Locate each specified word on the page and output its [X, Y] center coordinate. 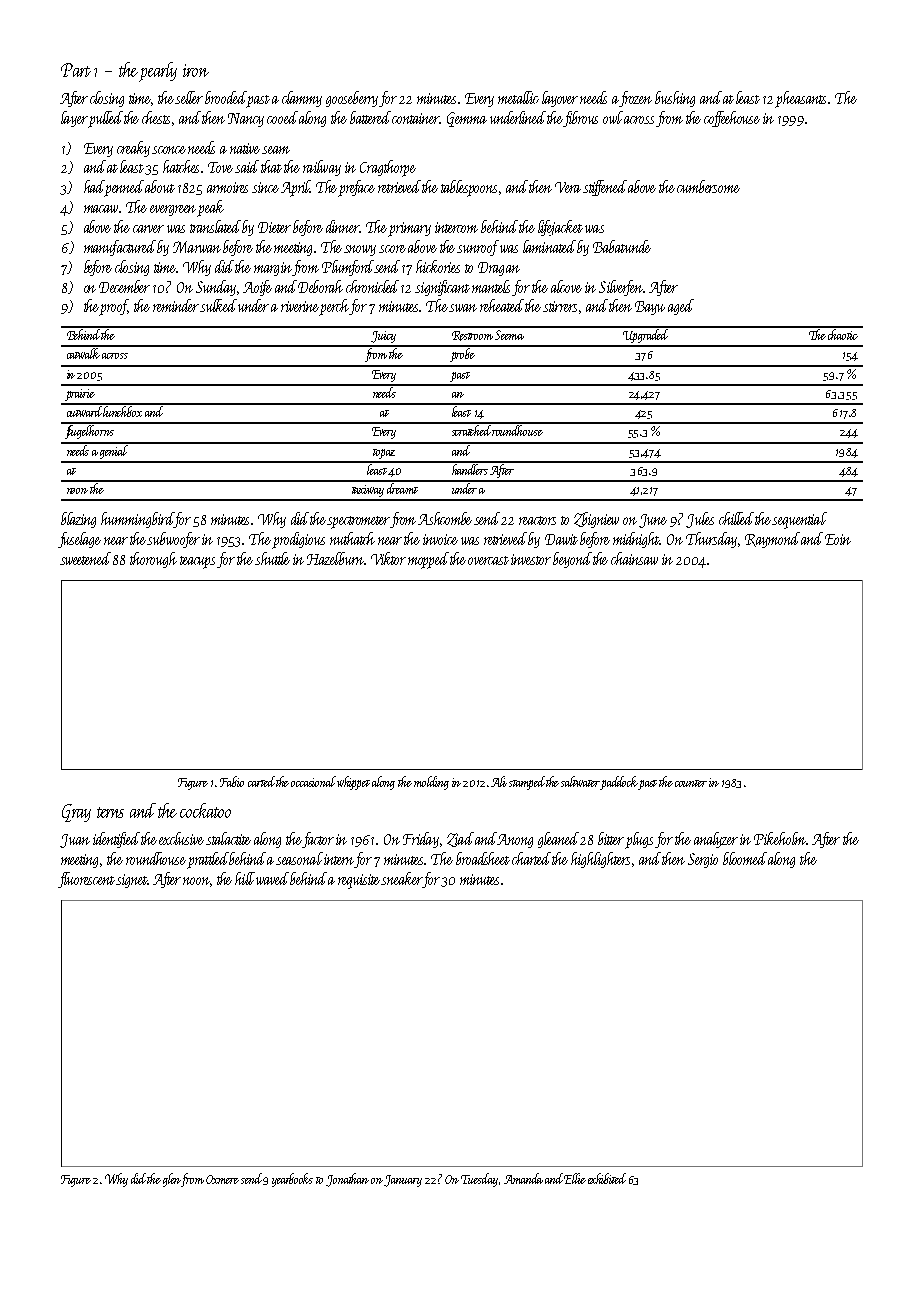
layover [560, 99]
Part [76, 70]
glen [172, 1180]
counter [691, 783]
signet [131, 881]
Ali [499, 781]
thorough [153, 560]
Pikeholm [780, 838]
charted [531, 858]
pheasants [800, 99]
